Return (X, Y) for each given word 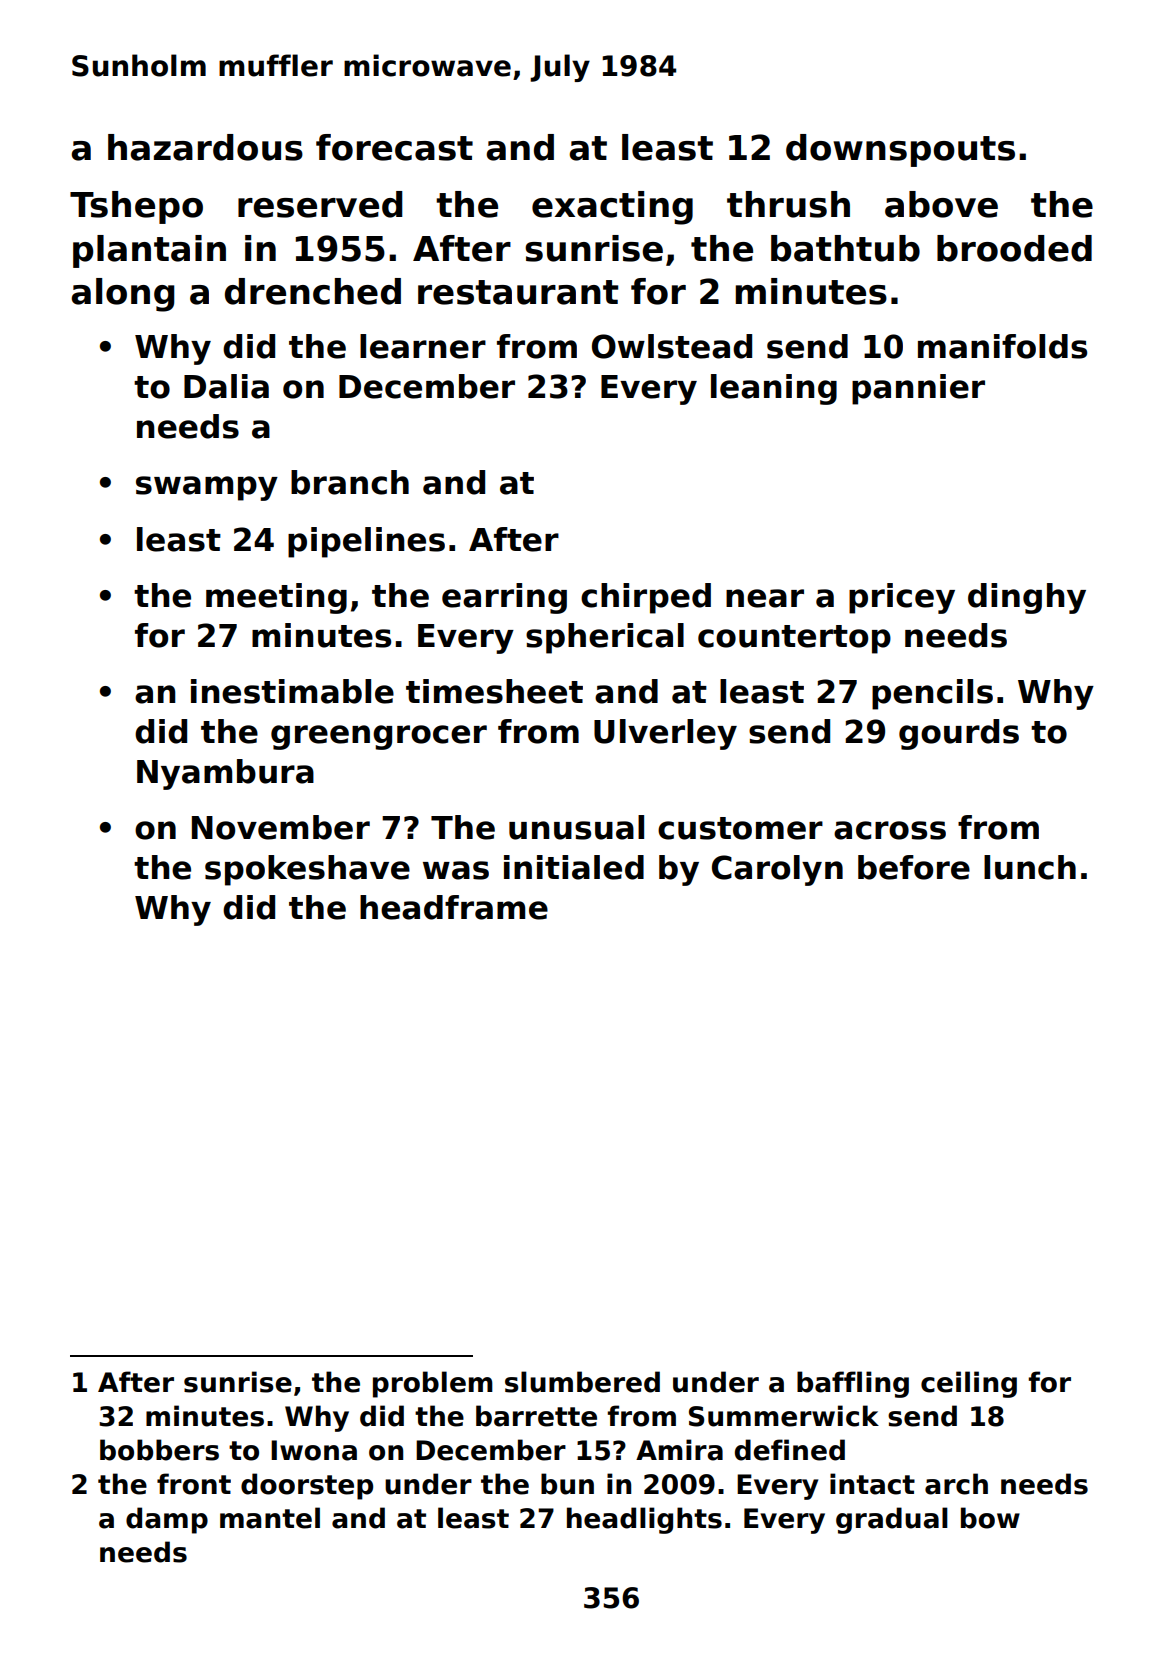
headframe (454, 907)
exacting (612, 208)
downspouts (900, 150)
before (914, 867)
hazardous (205, 147)
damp (167, 1520)
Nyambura (225, 774)
